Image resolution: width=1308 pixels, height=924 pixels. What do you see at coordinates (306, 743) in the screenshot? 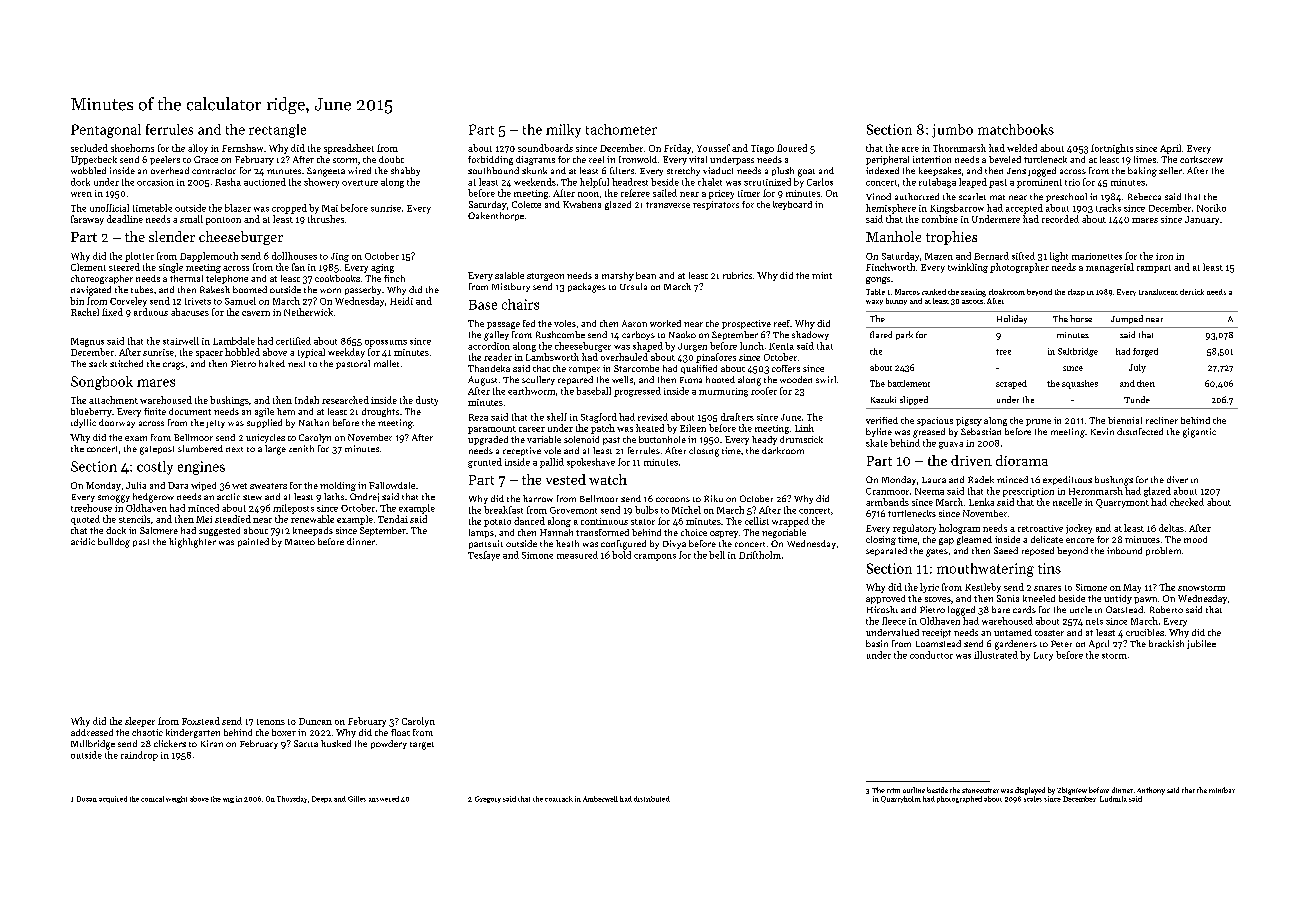
I see `Sarita` at bounding box center [306, 743].
